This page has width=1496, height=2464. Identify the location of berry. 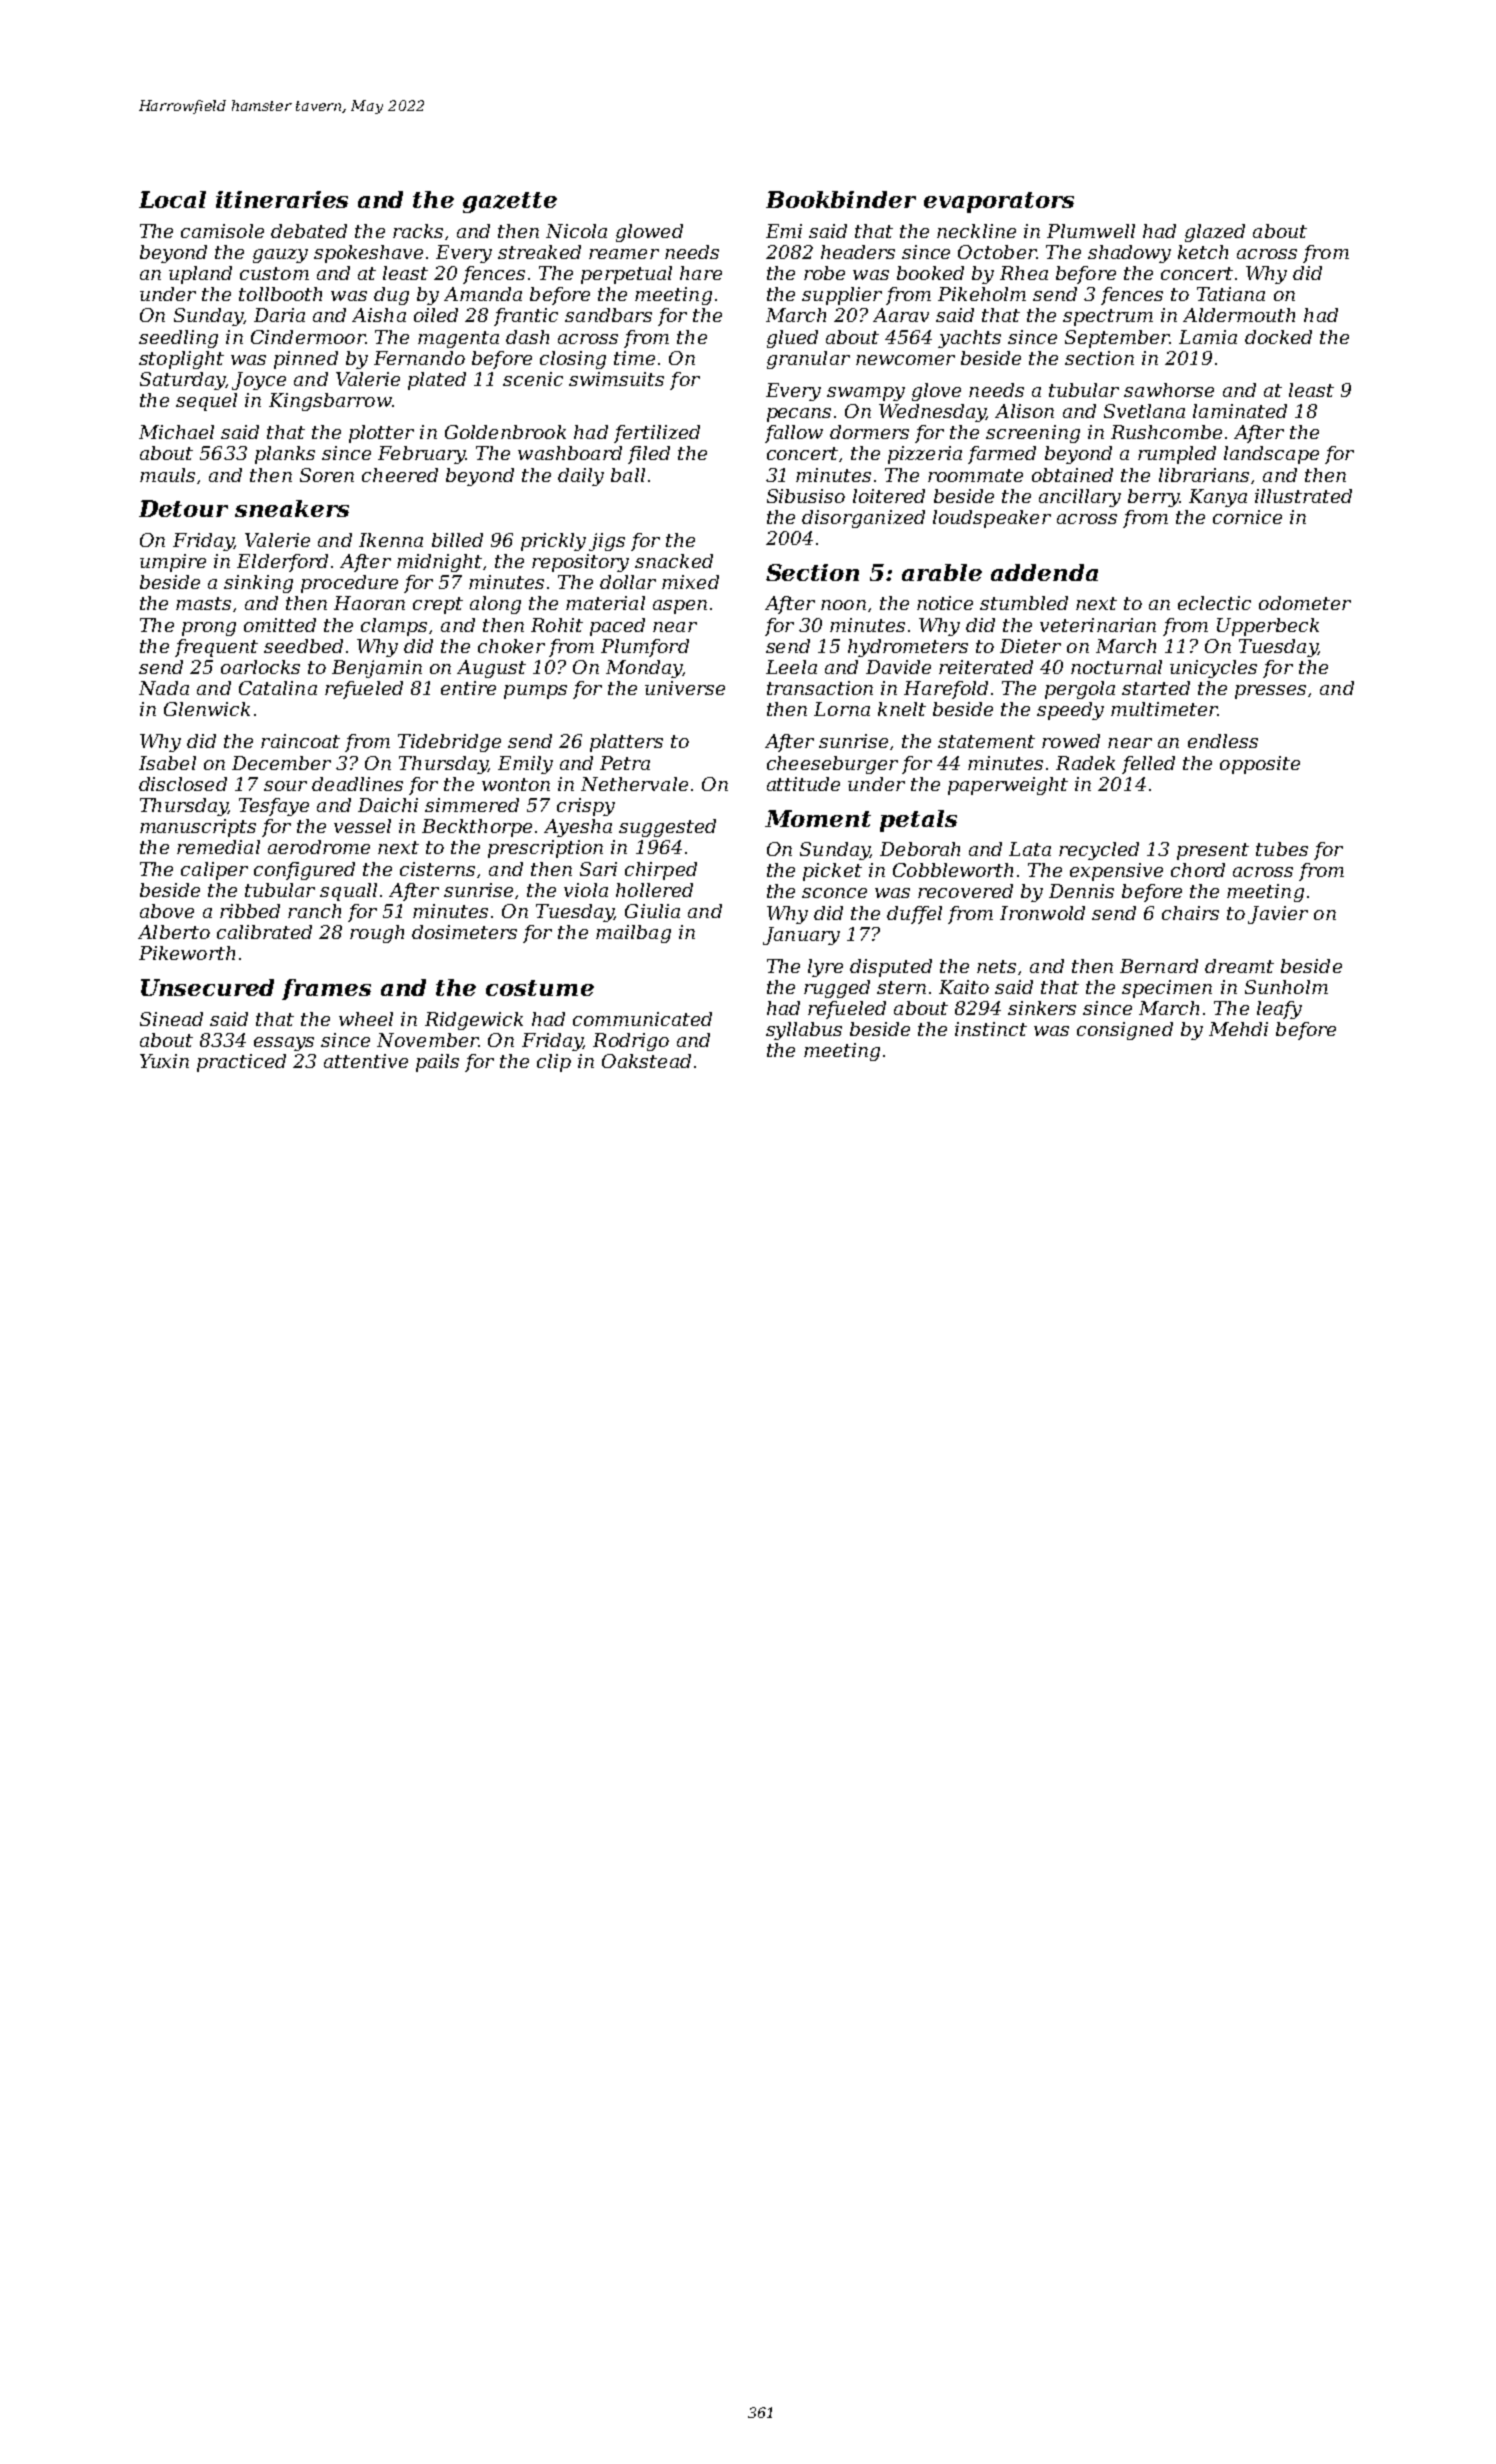
(1153, 498).
